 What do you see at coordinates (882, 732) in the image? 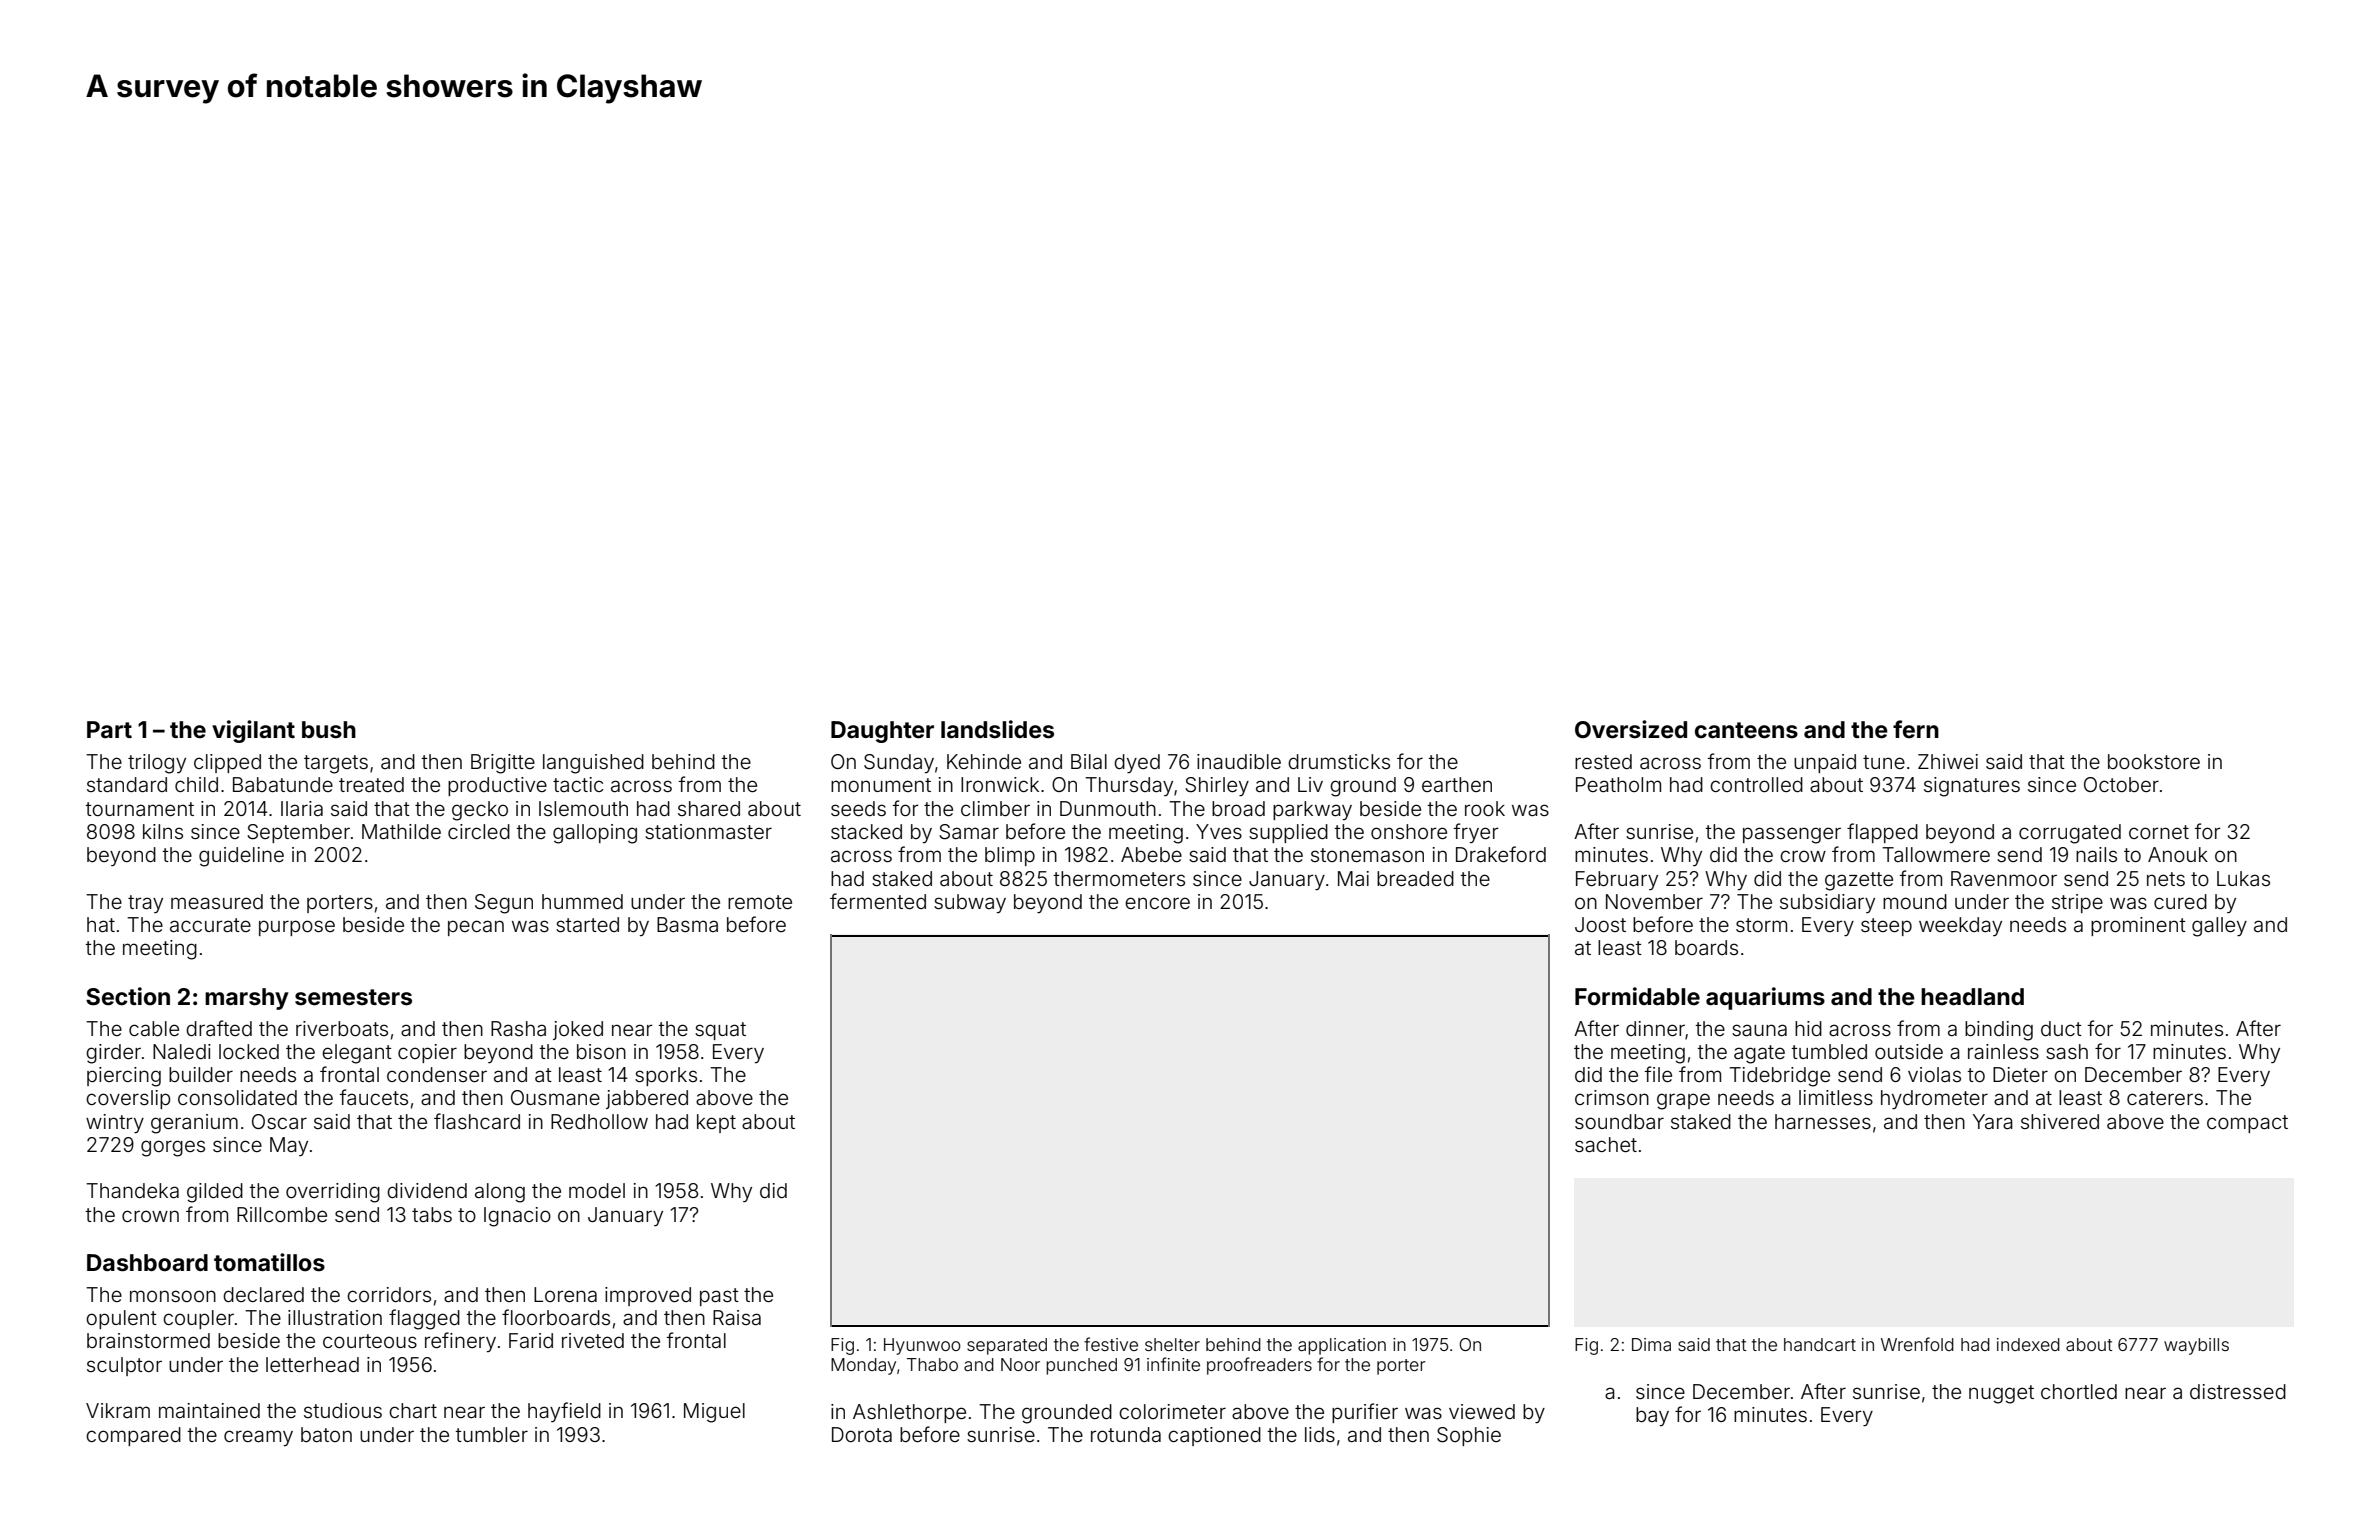
I see `Daughter` at bounding box center [882, 732].
